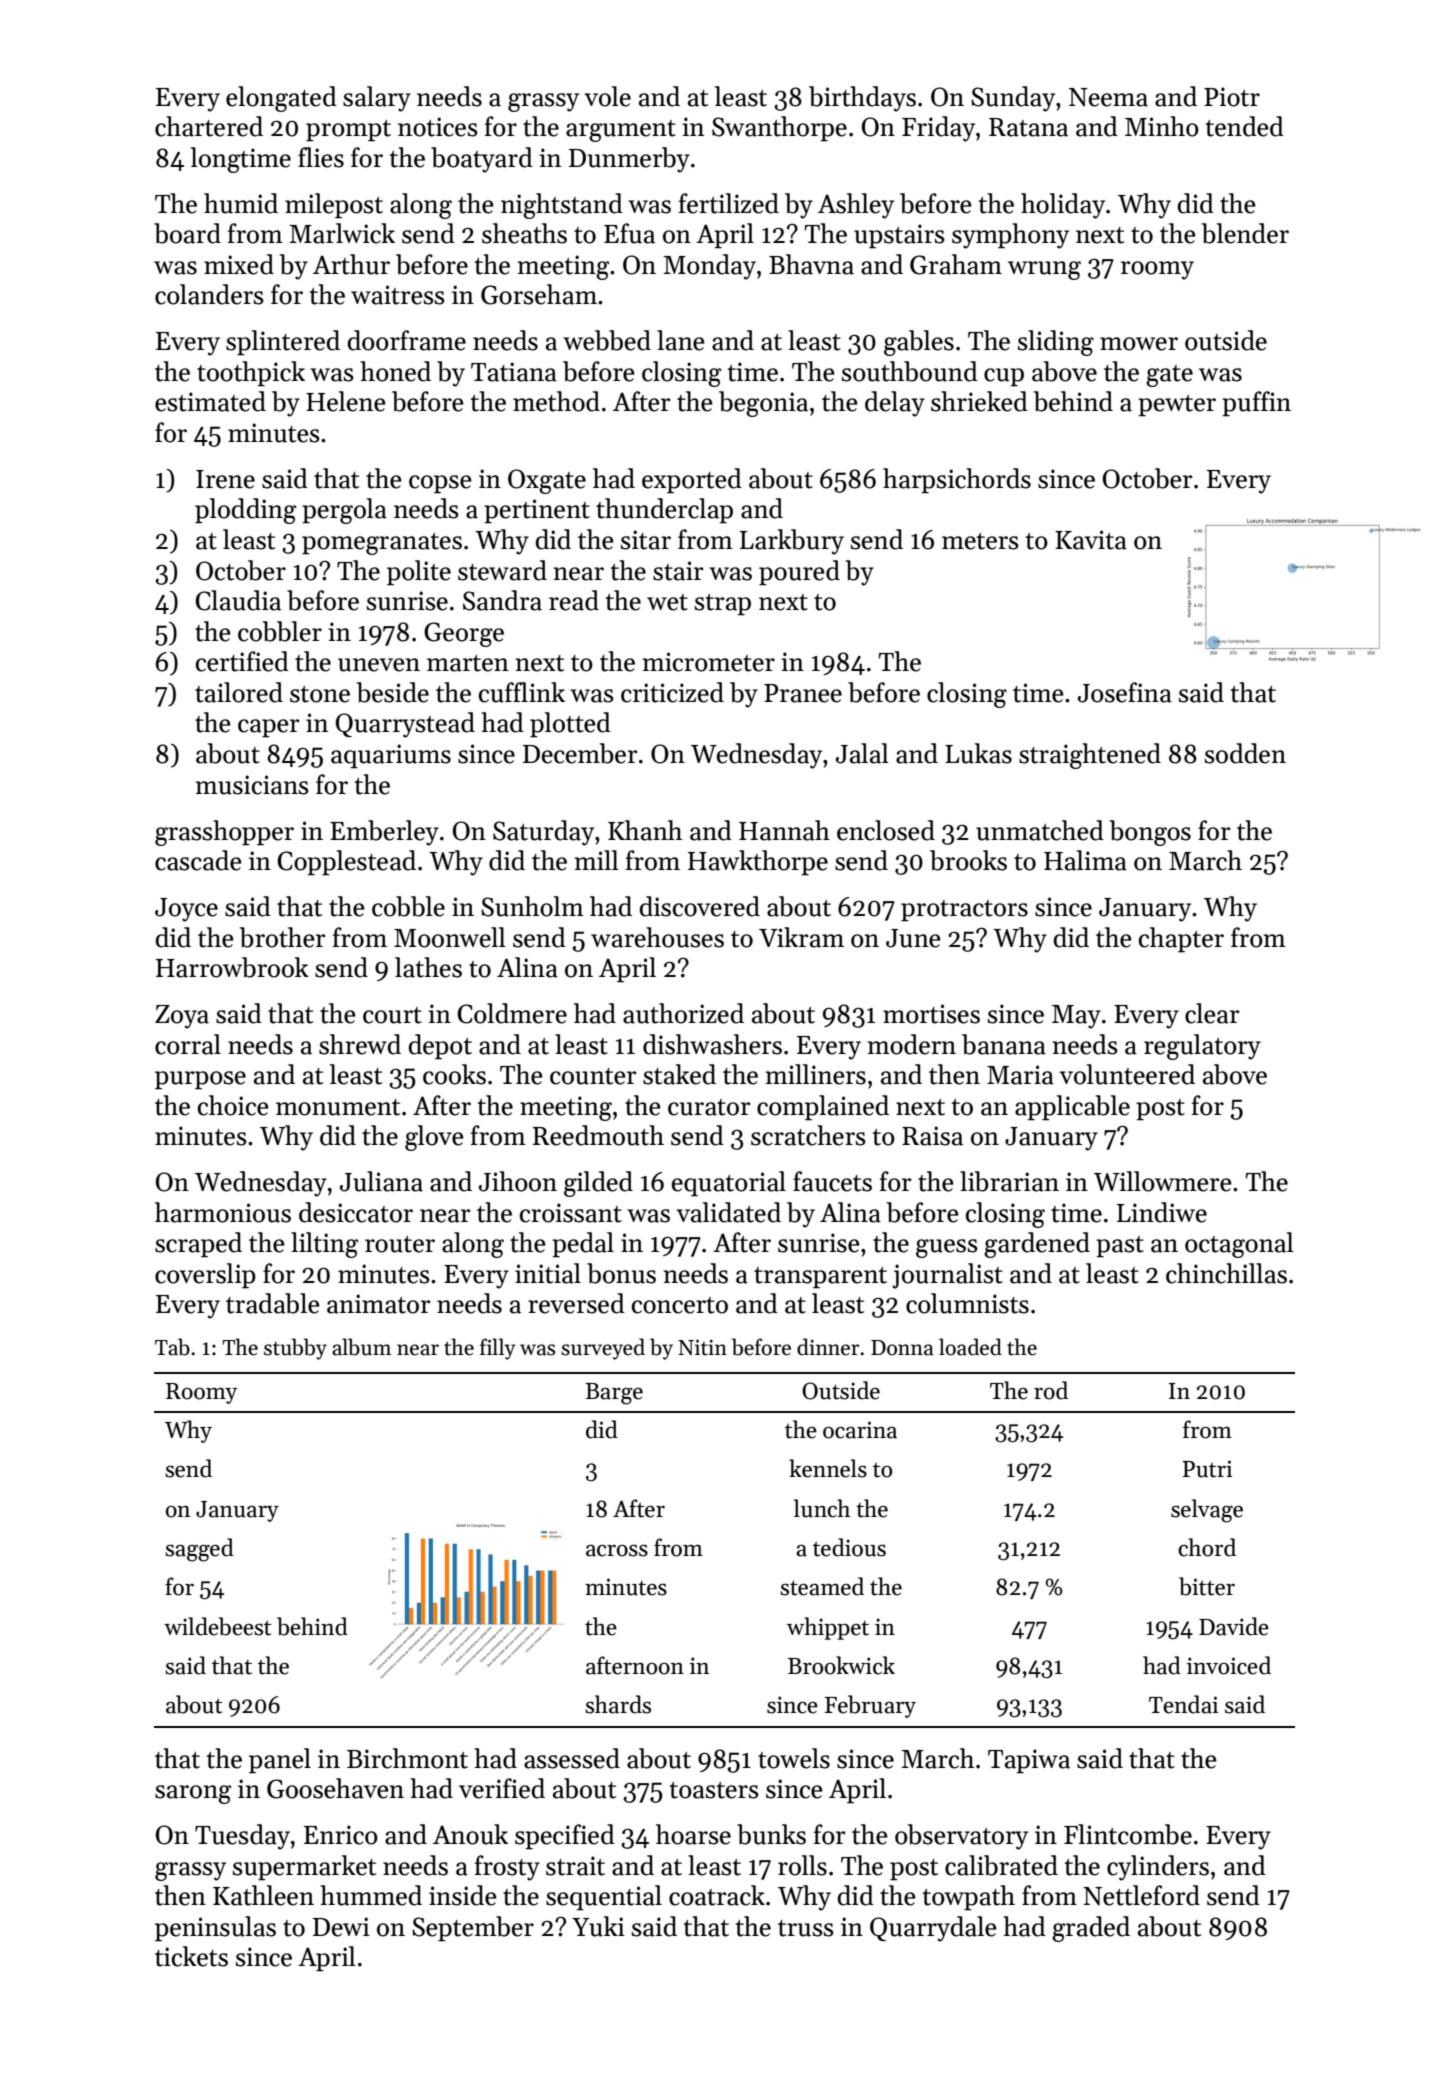 The width and height of the document is (1450, 2100). What do you see at coordinates (784, 830) in the document?
I see `Hannah` at bounding box center [784, 830].
